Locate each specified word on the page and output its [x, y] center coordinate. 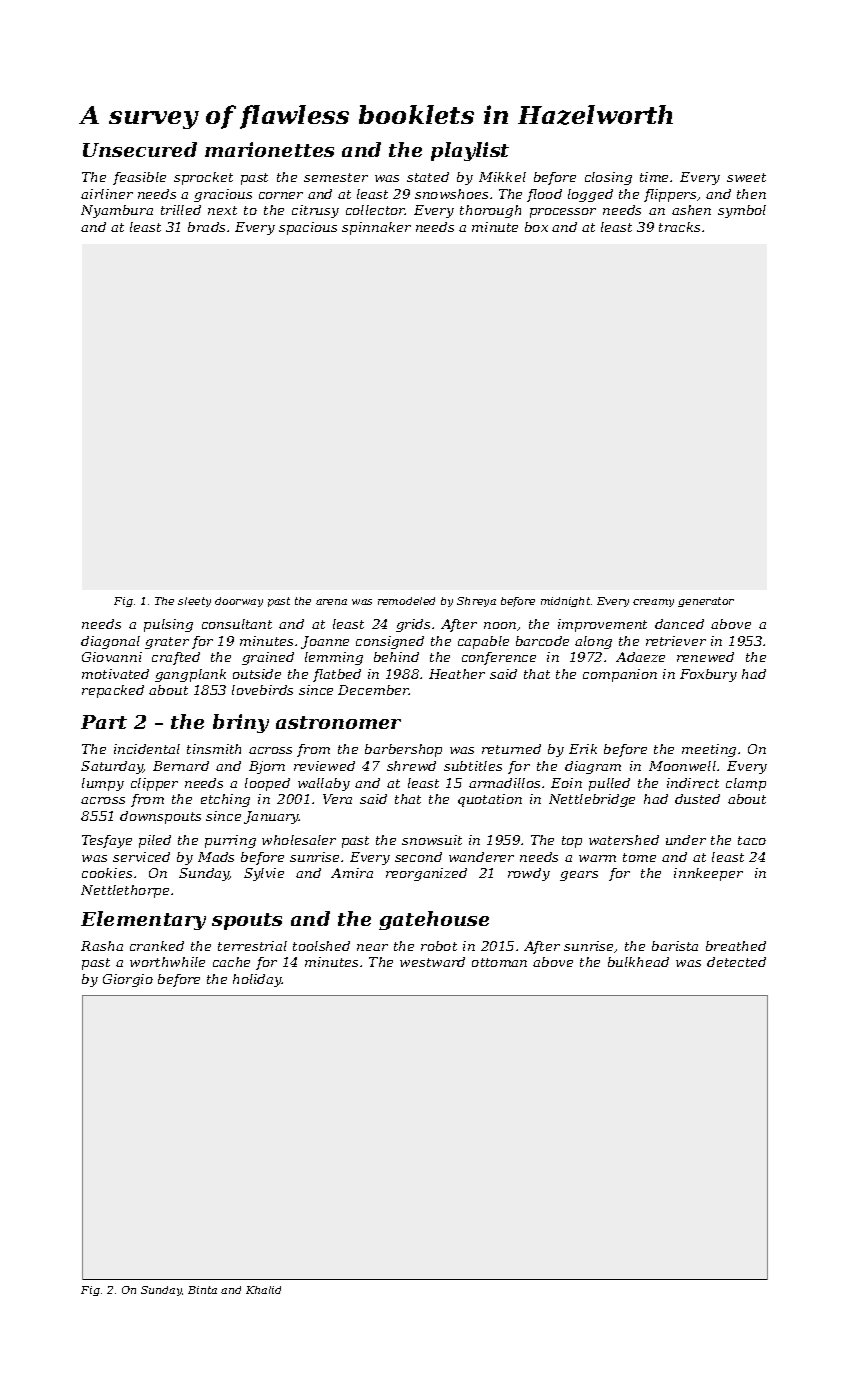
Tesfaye [107, 841]
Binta [202, 1290]
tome [639, 857]
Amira [352, 873]
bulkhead [638, 962]
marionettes [269, 149]
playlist [470, 151]
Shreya [476, 602]
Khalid [263, 1290]
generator [706, 602]
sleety [194, 602]
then [751, 194]
